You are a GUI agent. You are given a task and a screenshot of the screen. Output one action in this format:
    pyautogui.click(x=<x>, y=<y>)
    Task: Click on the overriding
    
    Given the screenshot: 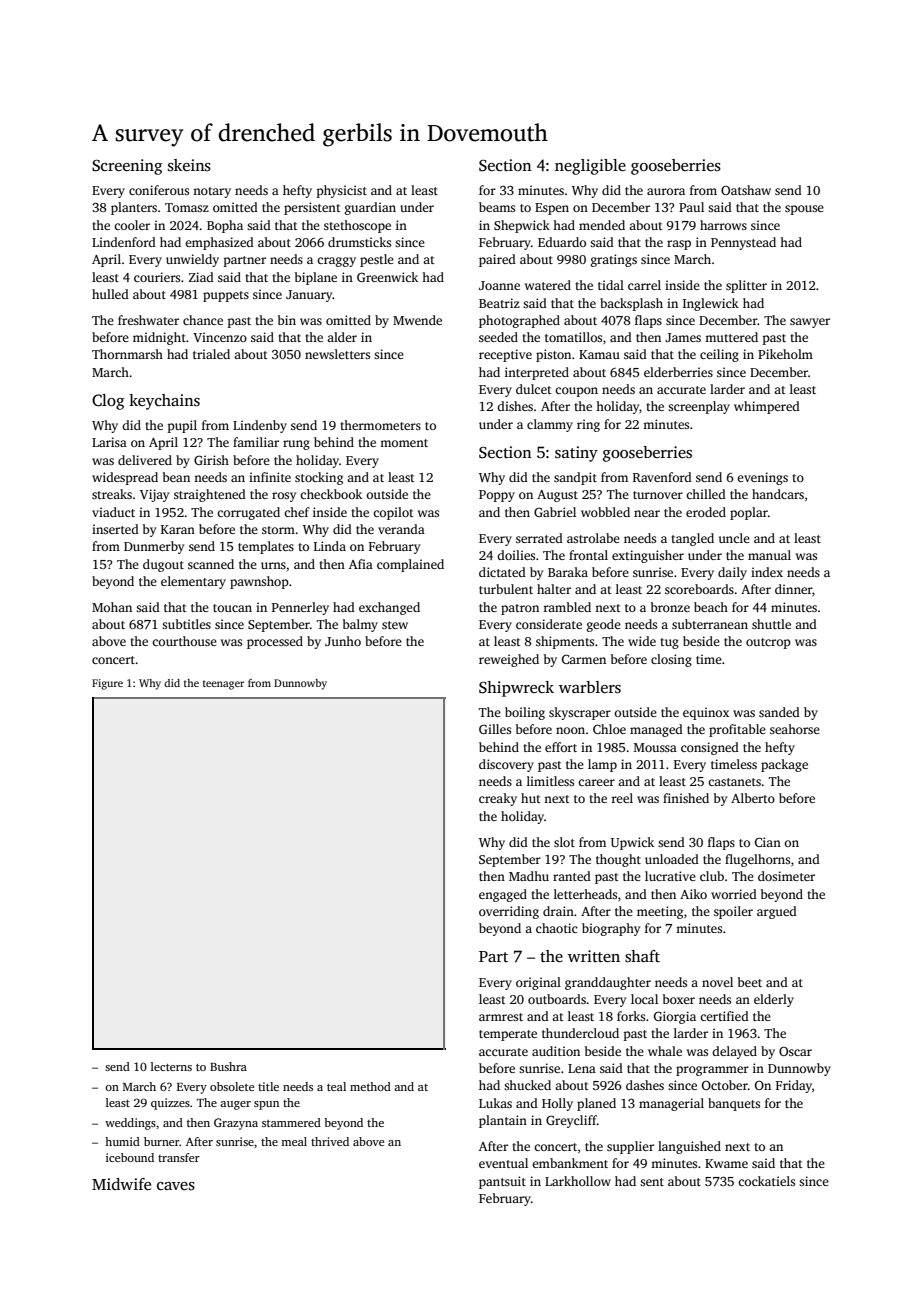 What is the action you would take?
    pyautogui.click(x=509, y=912)
